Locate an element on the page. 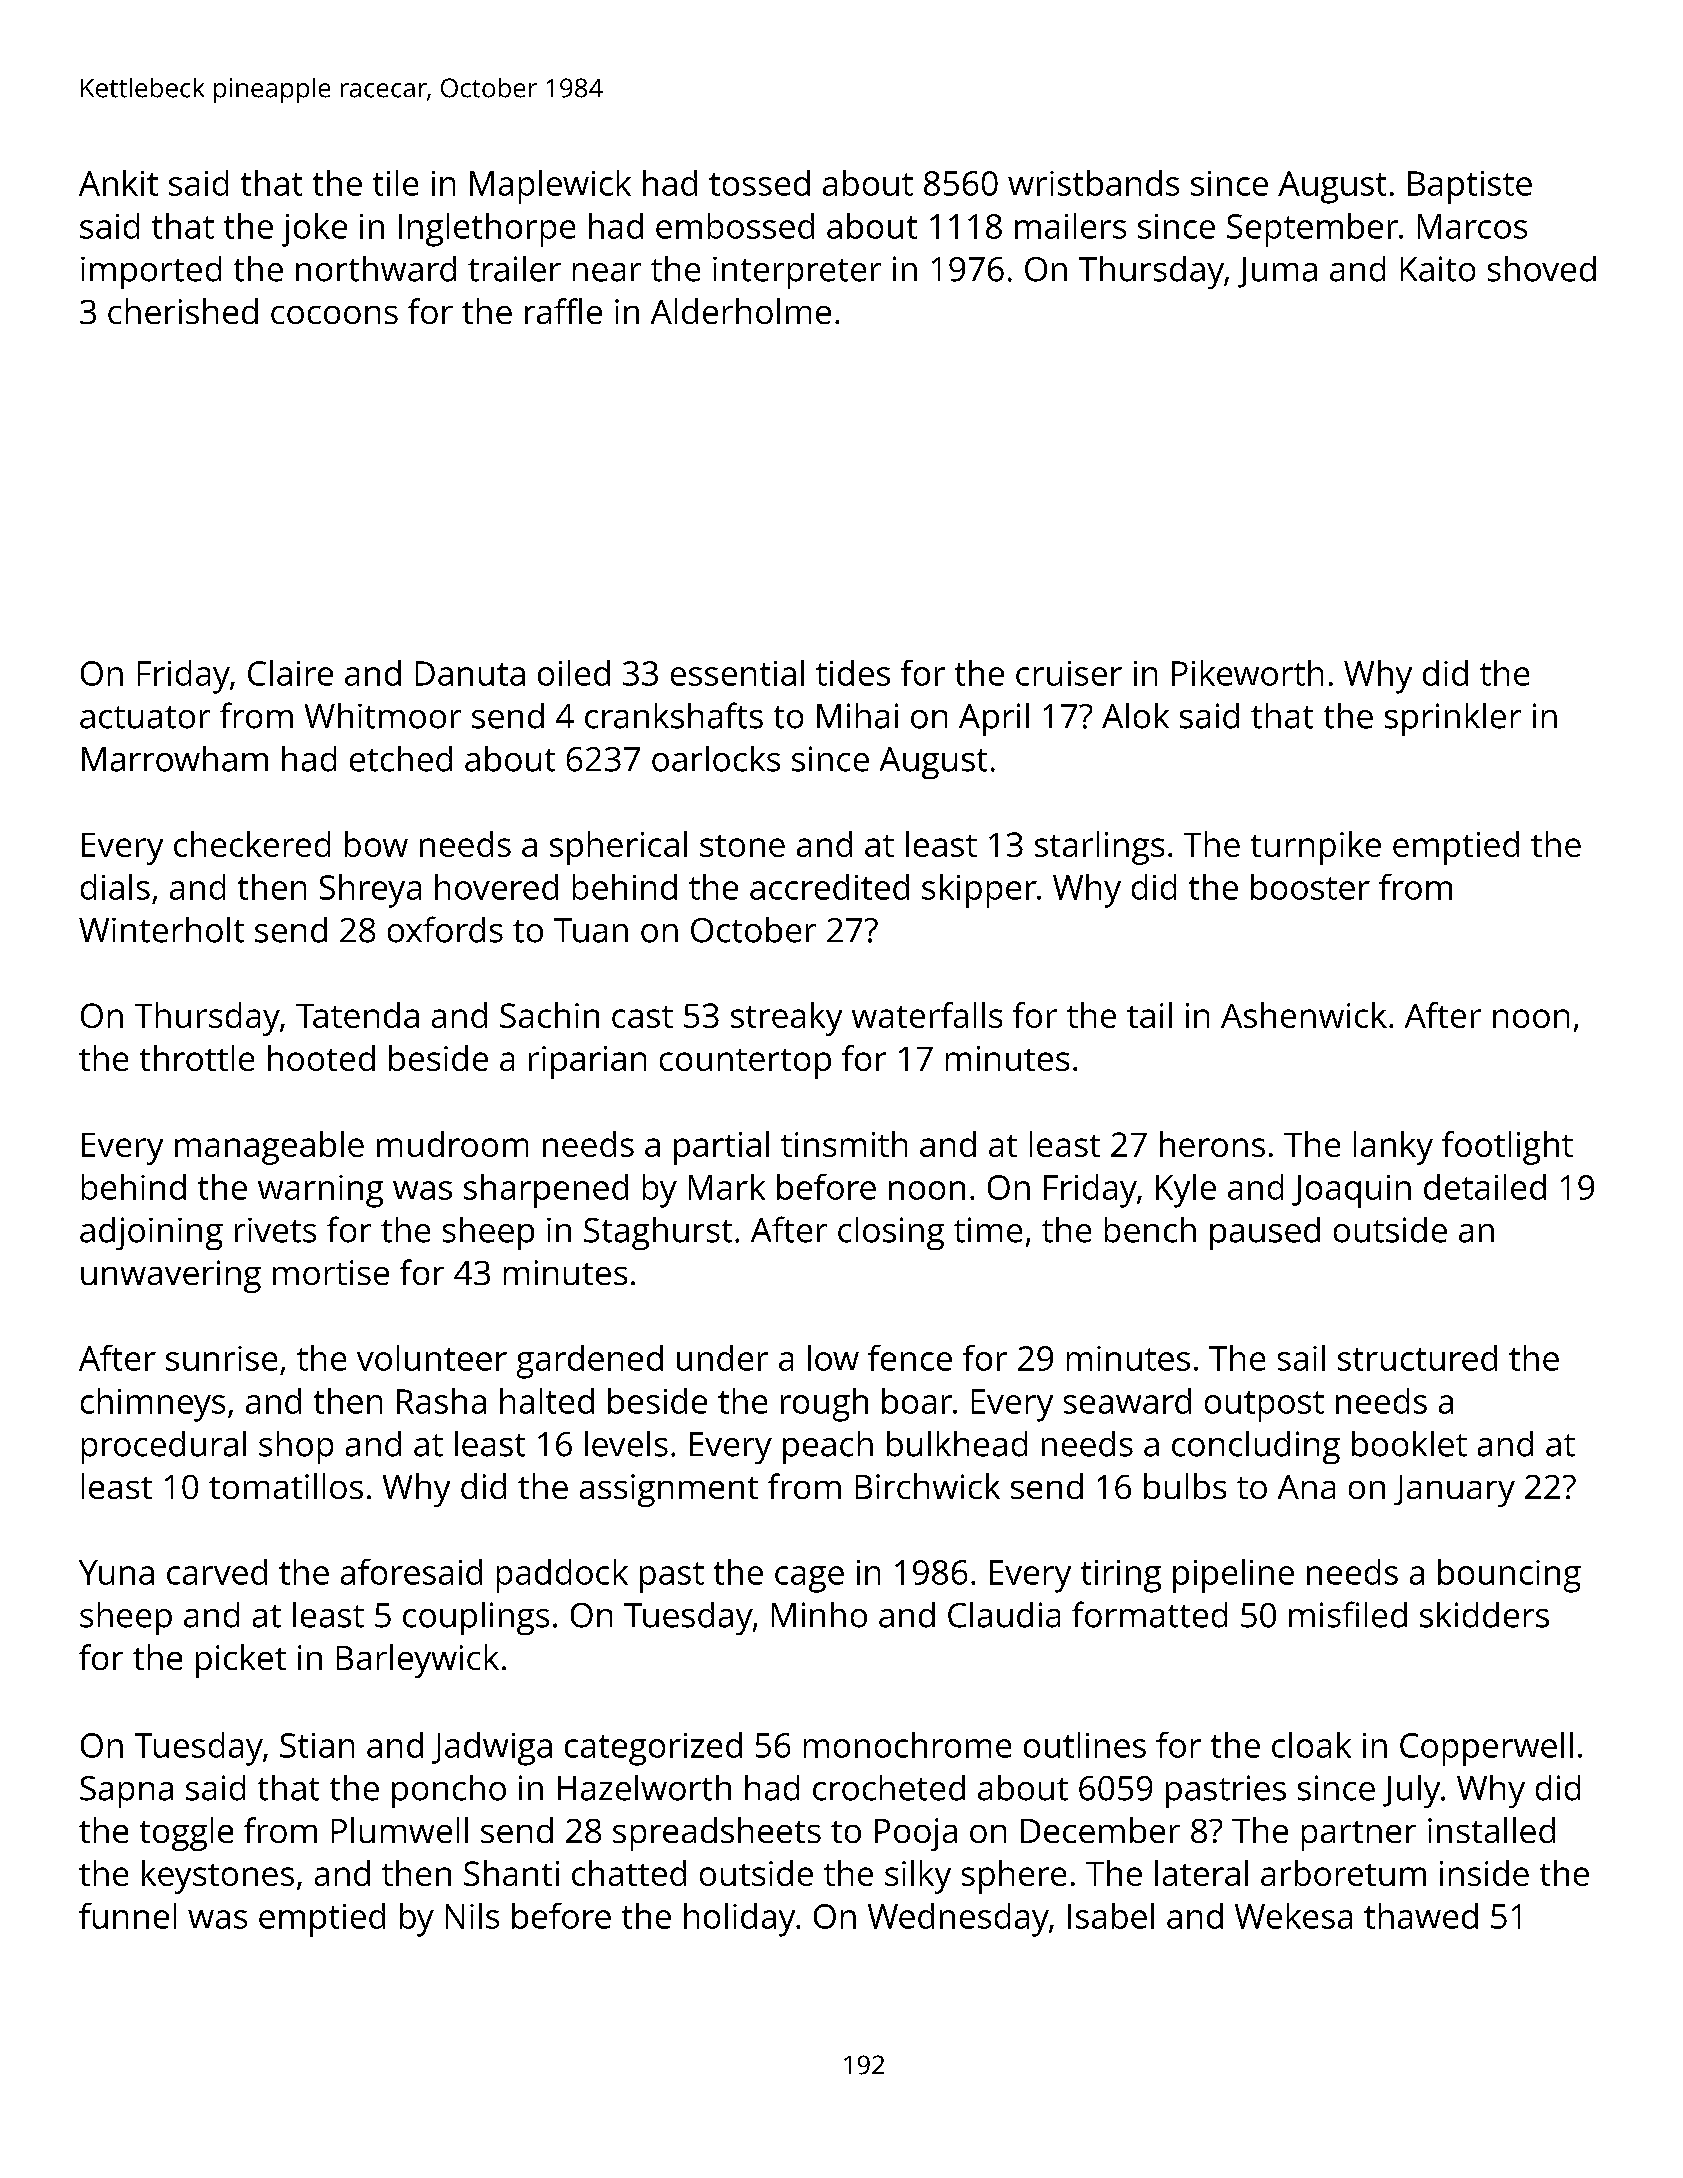 This image has width=1683, height=2178. interpreter is located at coordinates (797, 273).
